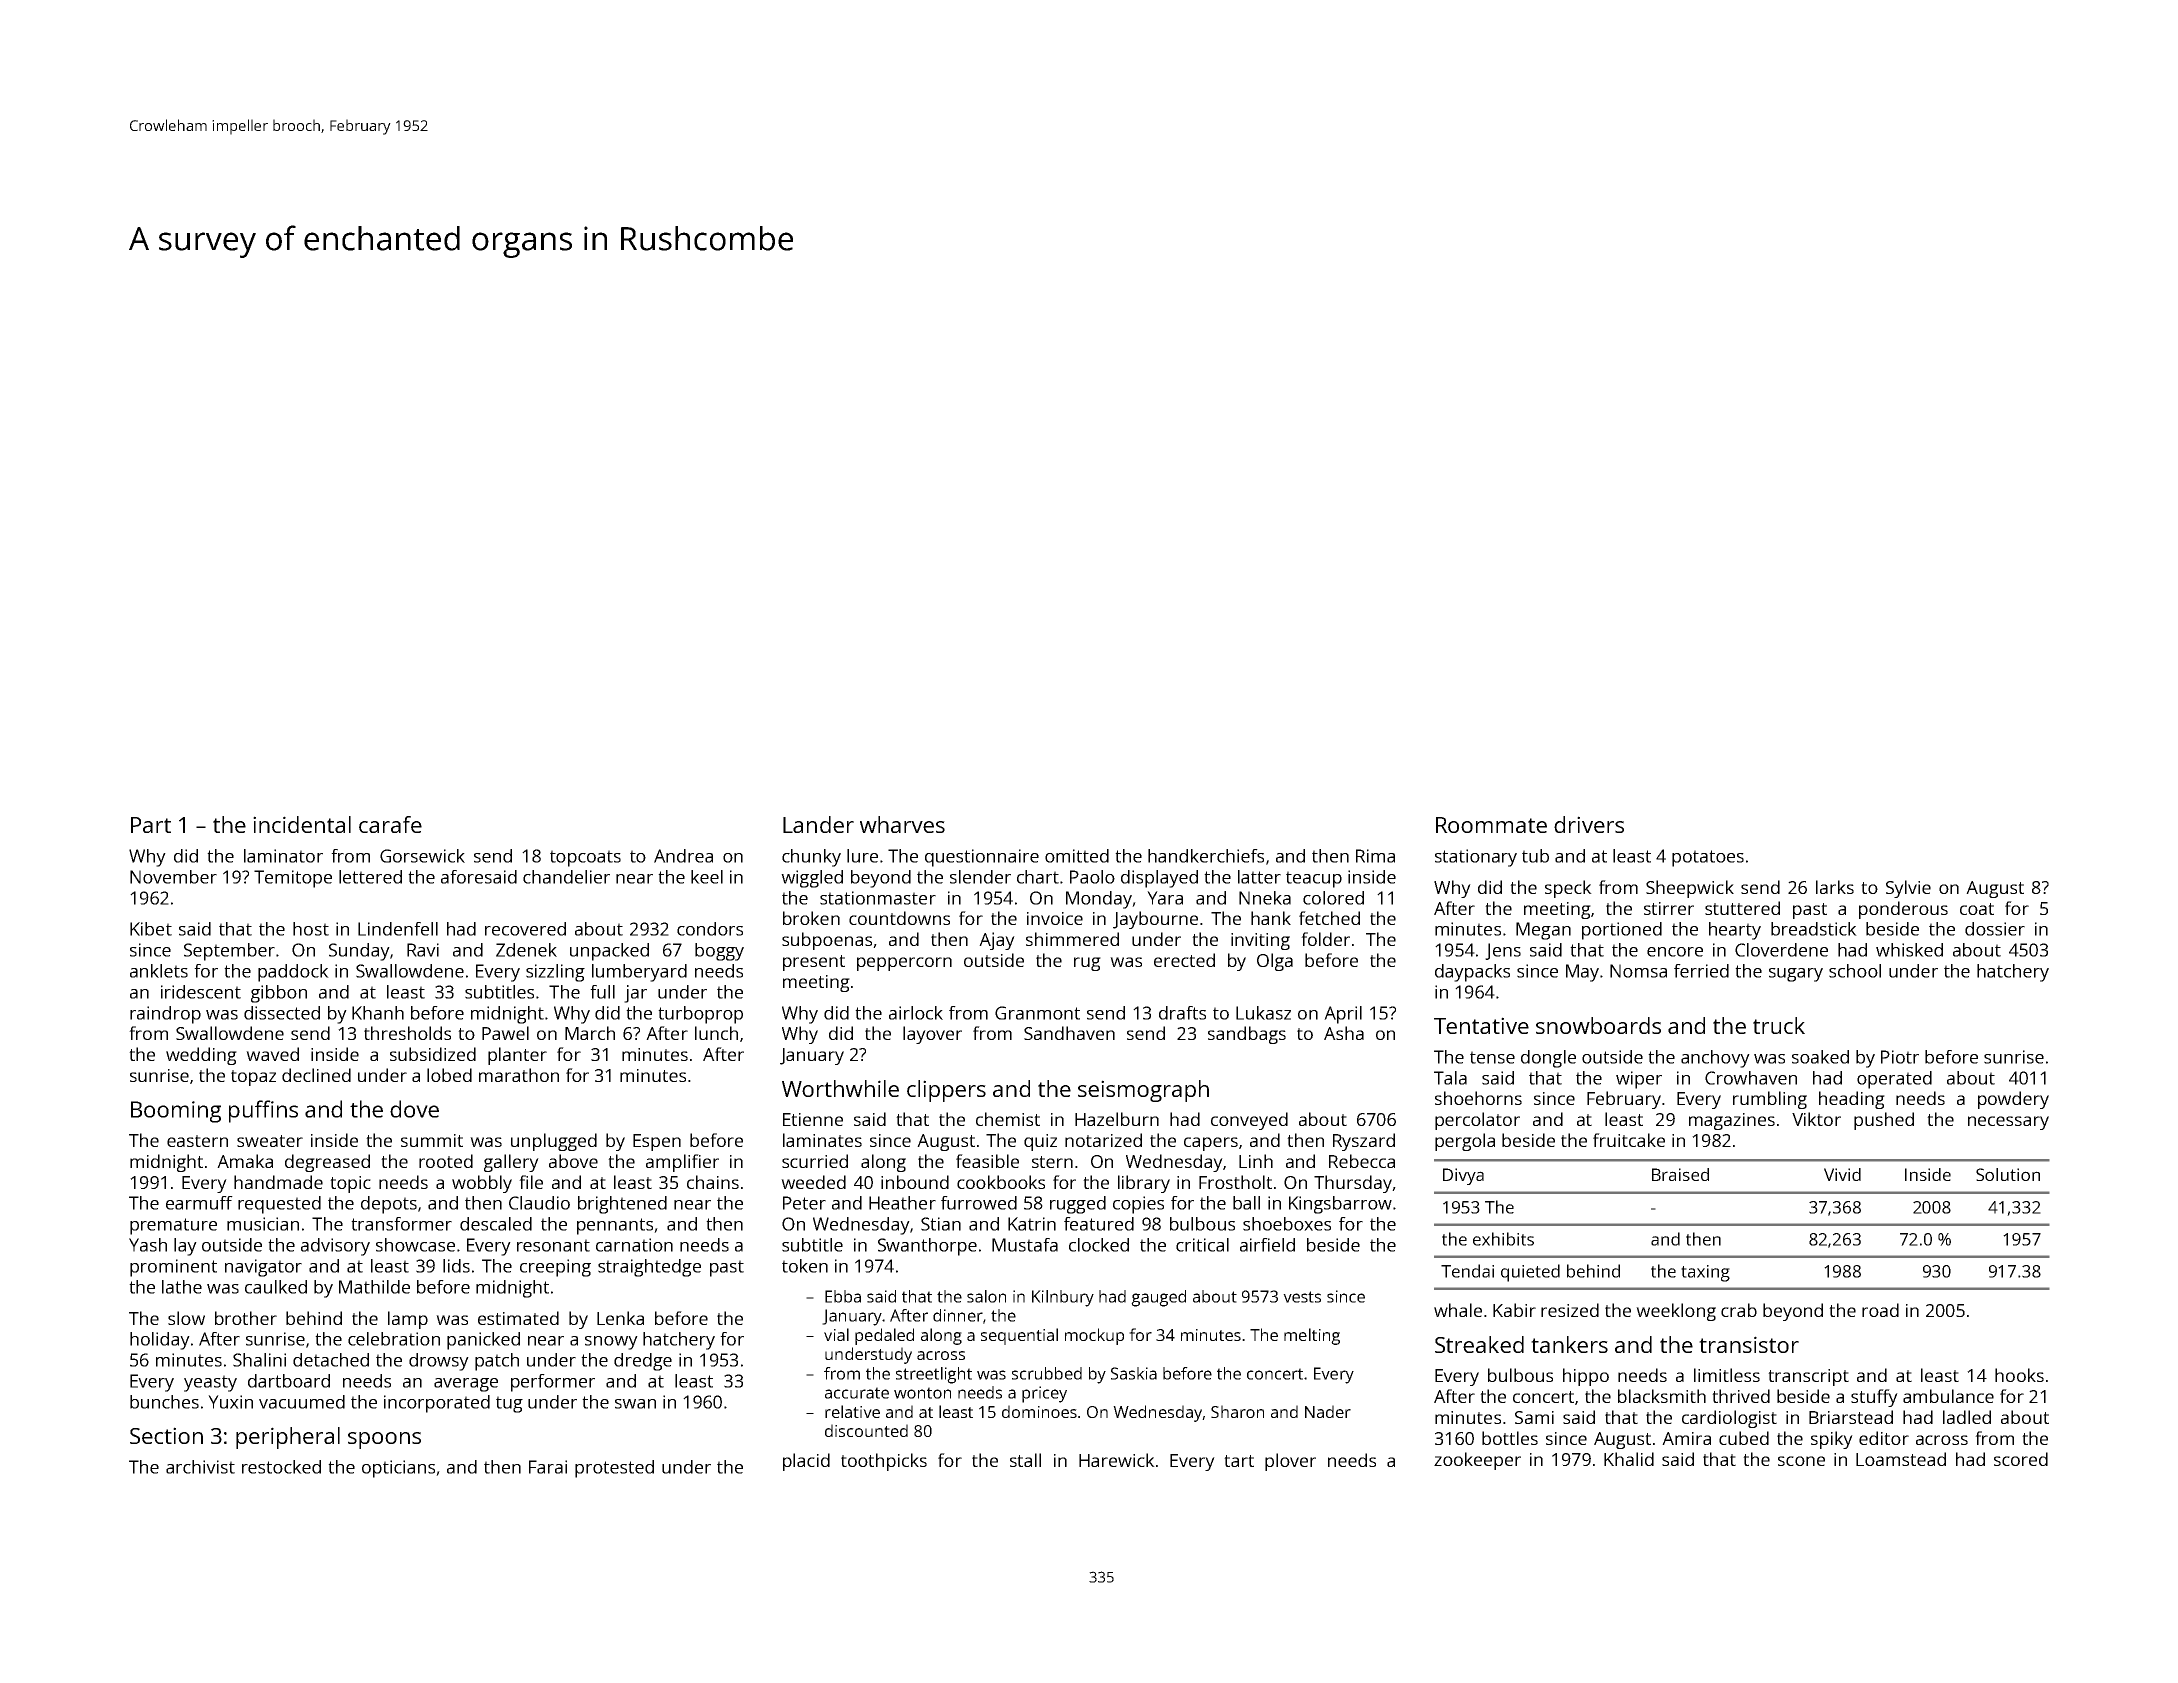 This document has width=2178, height=1683. Describe the element at coordinates (166, 1435) in the document. I see `Section` at that location.
